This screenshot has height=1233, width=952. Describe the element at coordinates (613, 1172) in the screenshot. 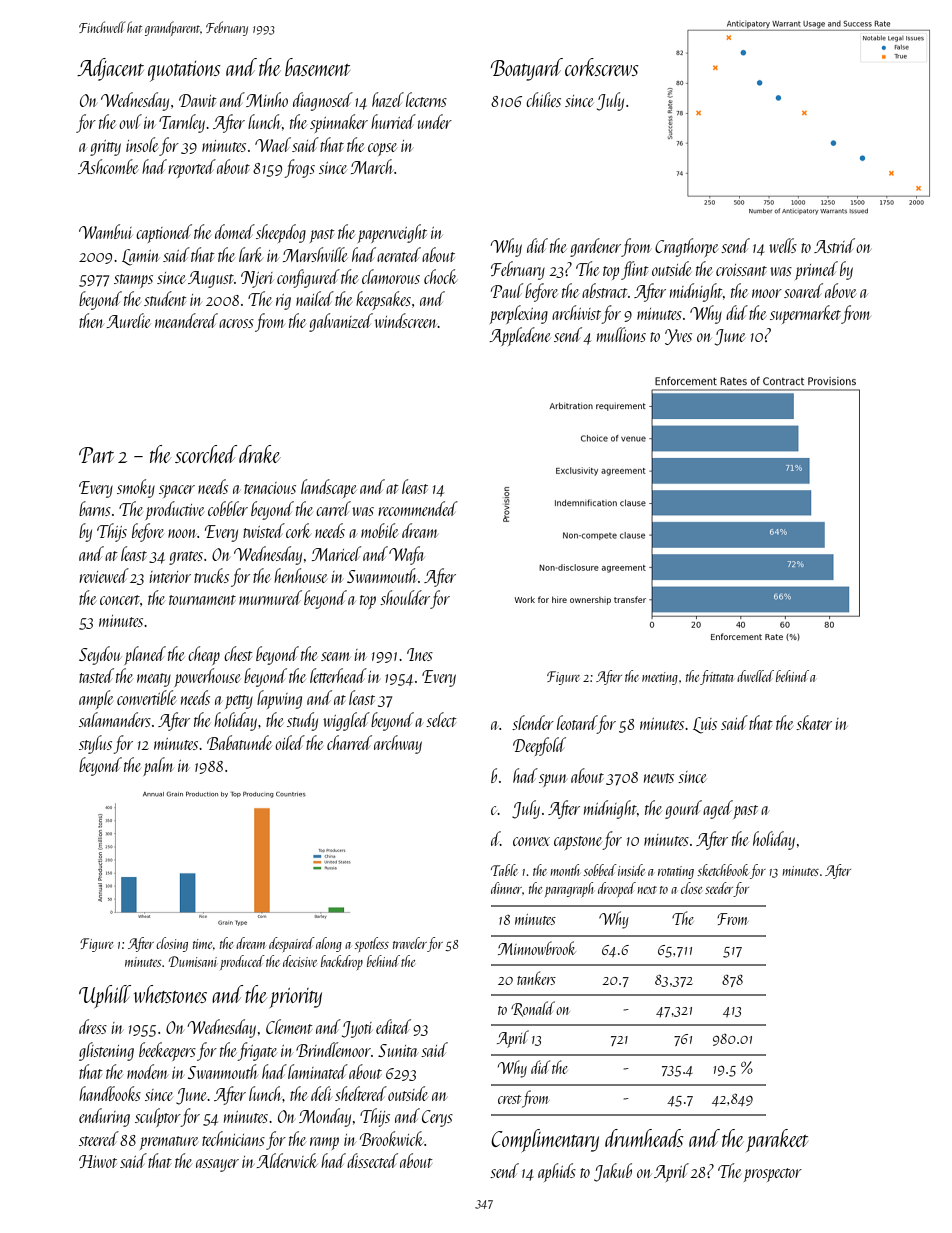

I see `Jakub` at that location.
